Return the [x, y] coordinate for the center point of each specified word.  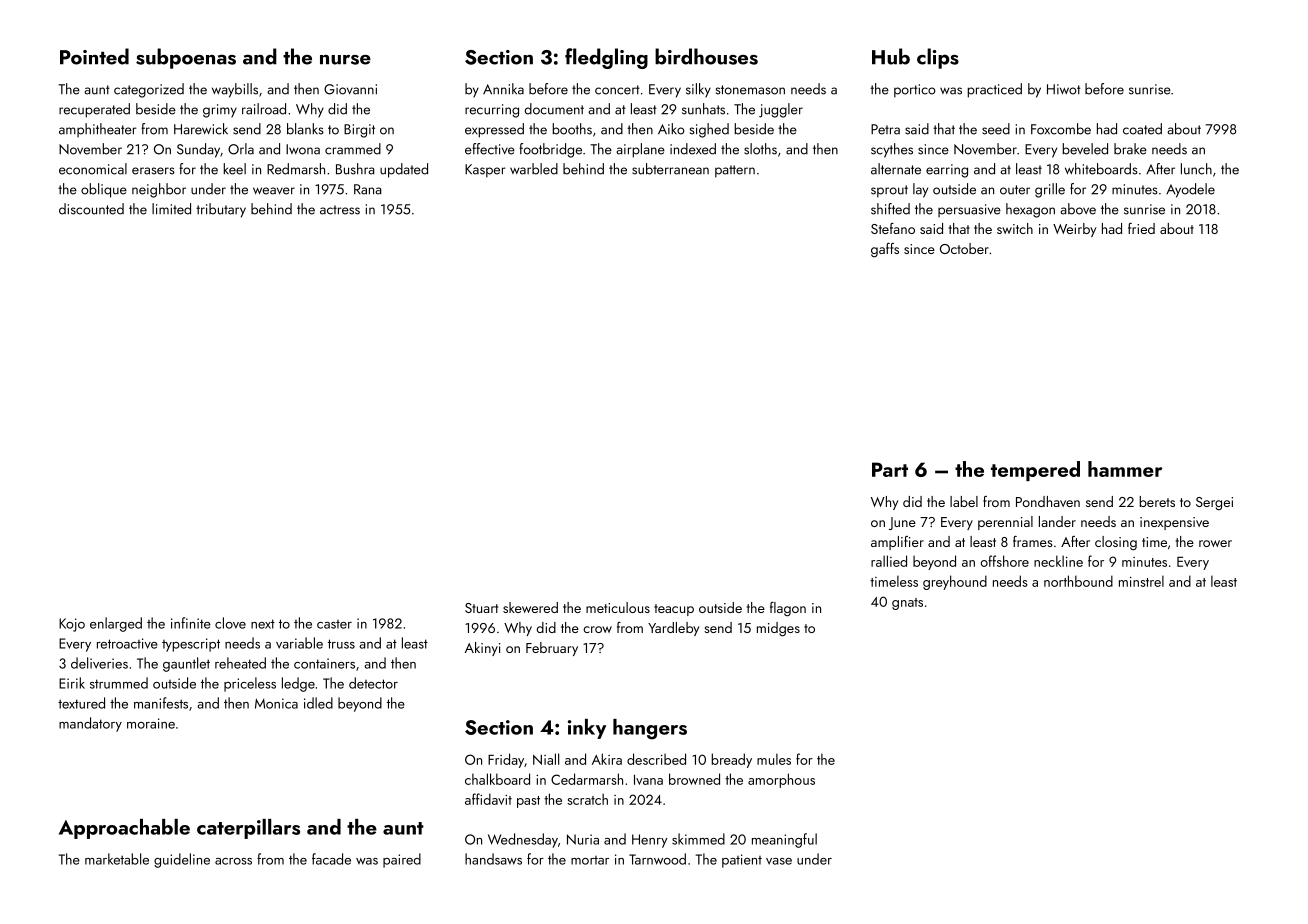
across [233, 861]
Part [890, 469]
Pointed [94, 56]
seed [996, 129]
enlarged [116, 624]
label [964, 501]
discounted [91, 209]
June [902, 523]
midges [778, 629]
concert [617, 90]
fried [1141, 228]
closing [1116, 543]
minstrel [1141, 581]
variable [299, 643]
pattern [735, 171]
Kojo [72, 625]
